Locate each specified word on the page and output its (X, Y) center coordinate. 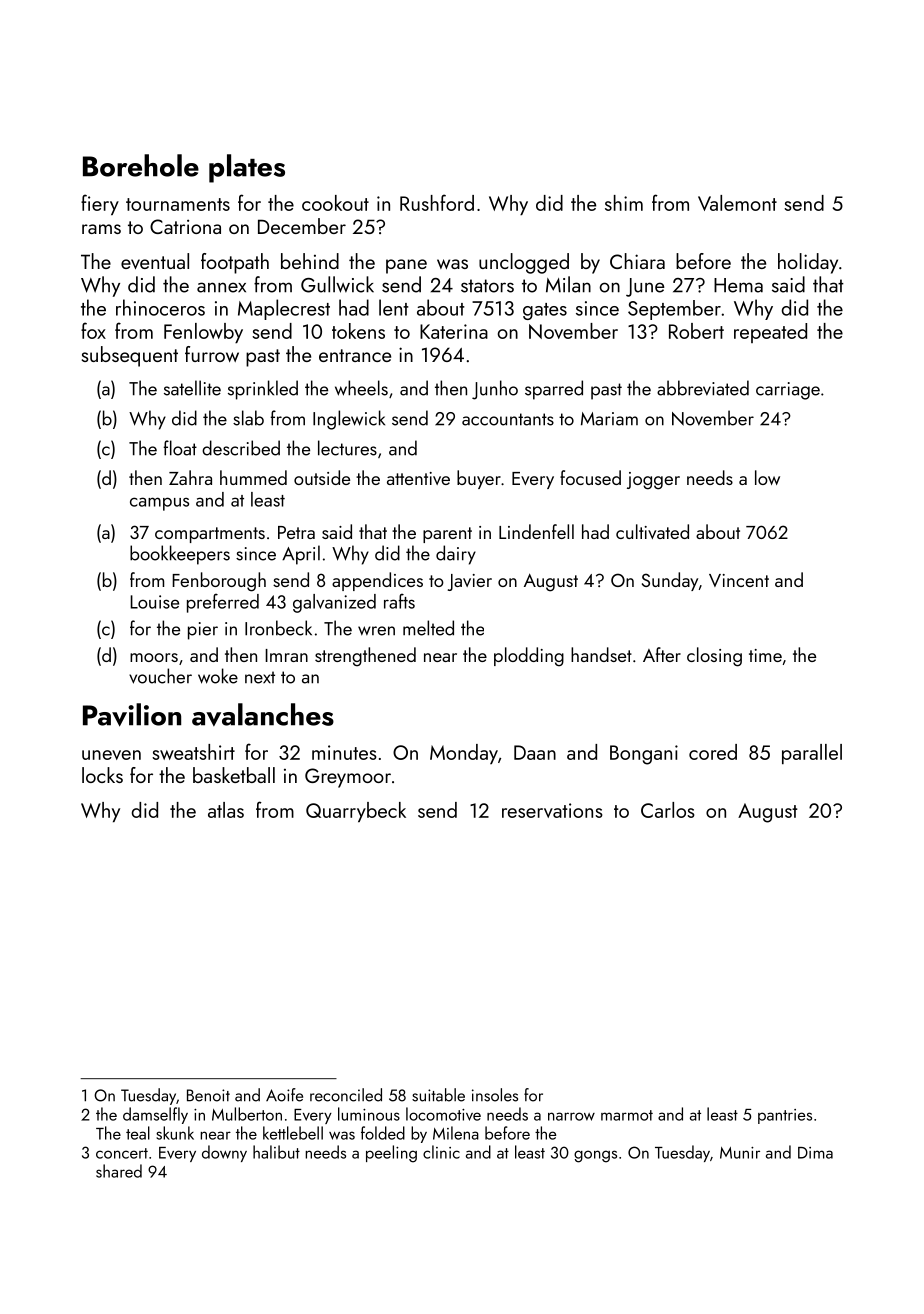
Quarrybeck (356, 812)
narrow (571, 1116)
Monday (464, 754)
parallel (812, 754)
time (765, 655)
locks (102, 775)
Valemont (737, 203)
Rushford (437, 202)
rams (101, 229)
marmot (627, 1115)
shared (119, 1171)
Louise (154, 602)
